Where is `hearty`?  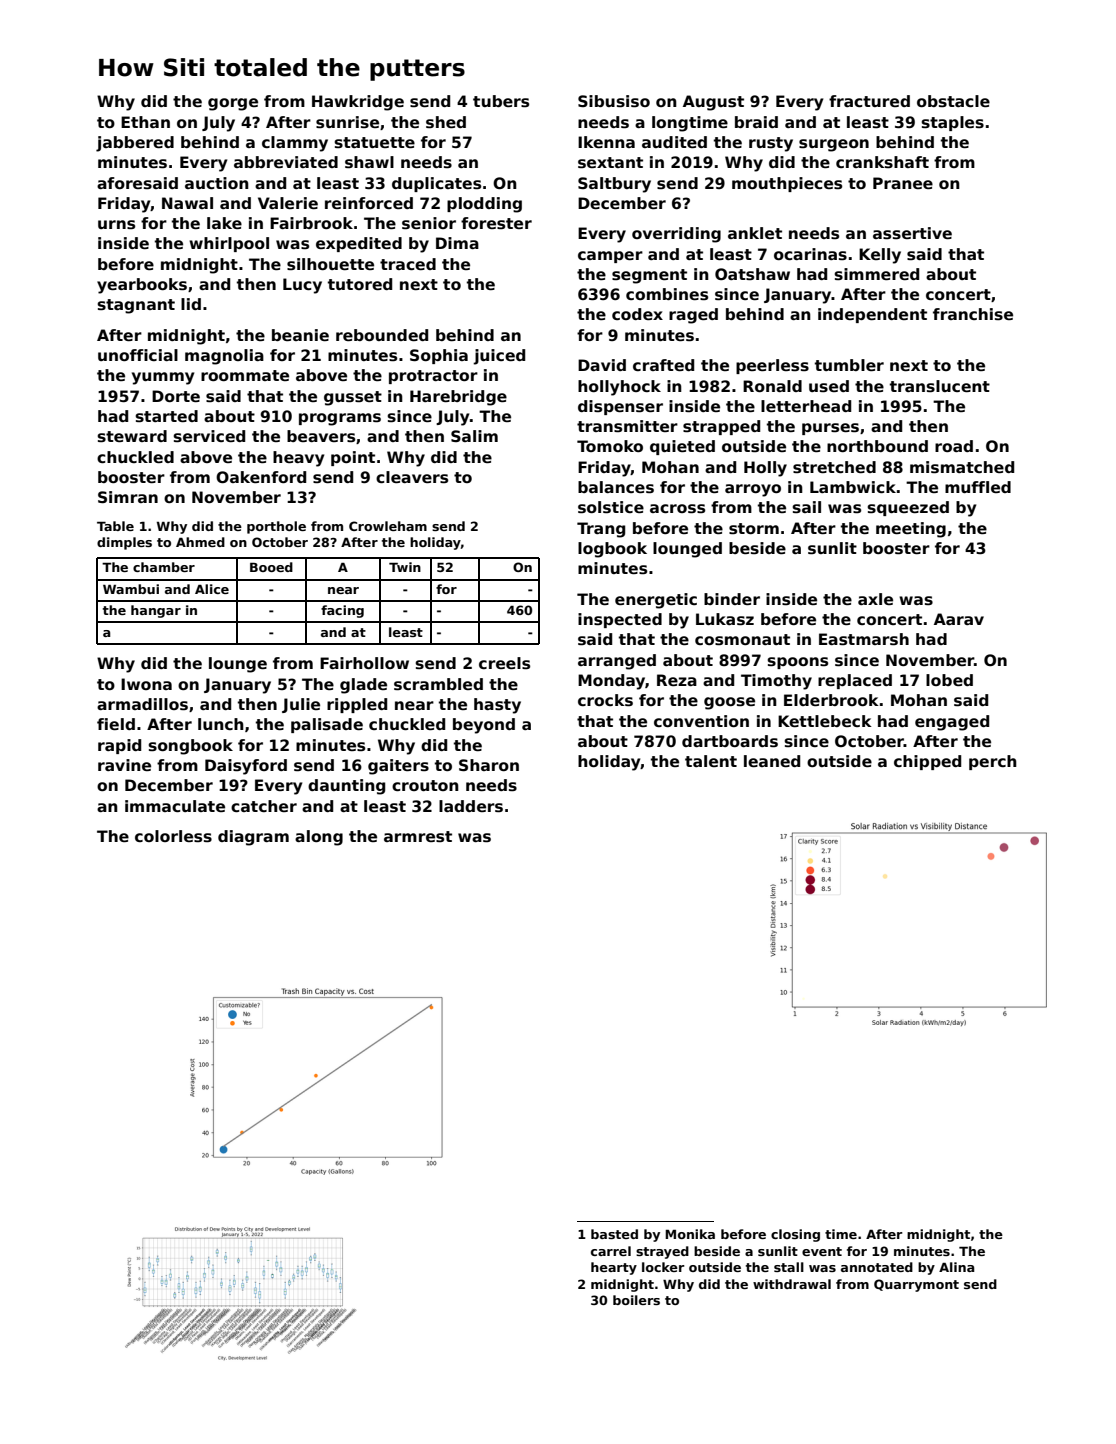
hearty is located at coordinates (614, 1268).
